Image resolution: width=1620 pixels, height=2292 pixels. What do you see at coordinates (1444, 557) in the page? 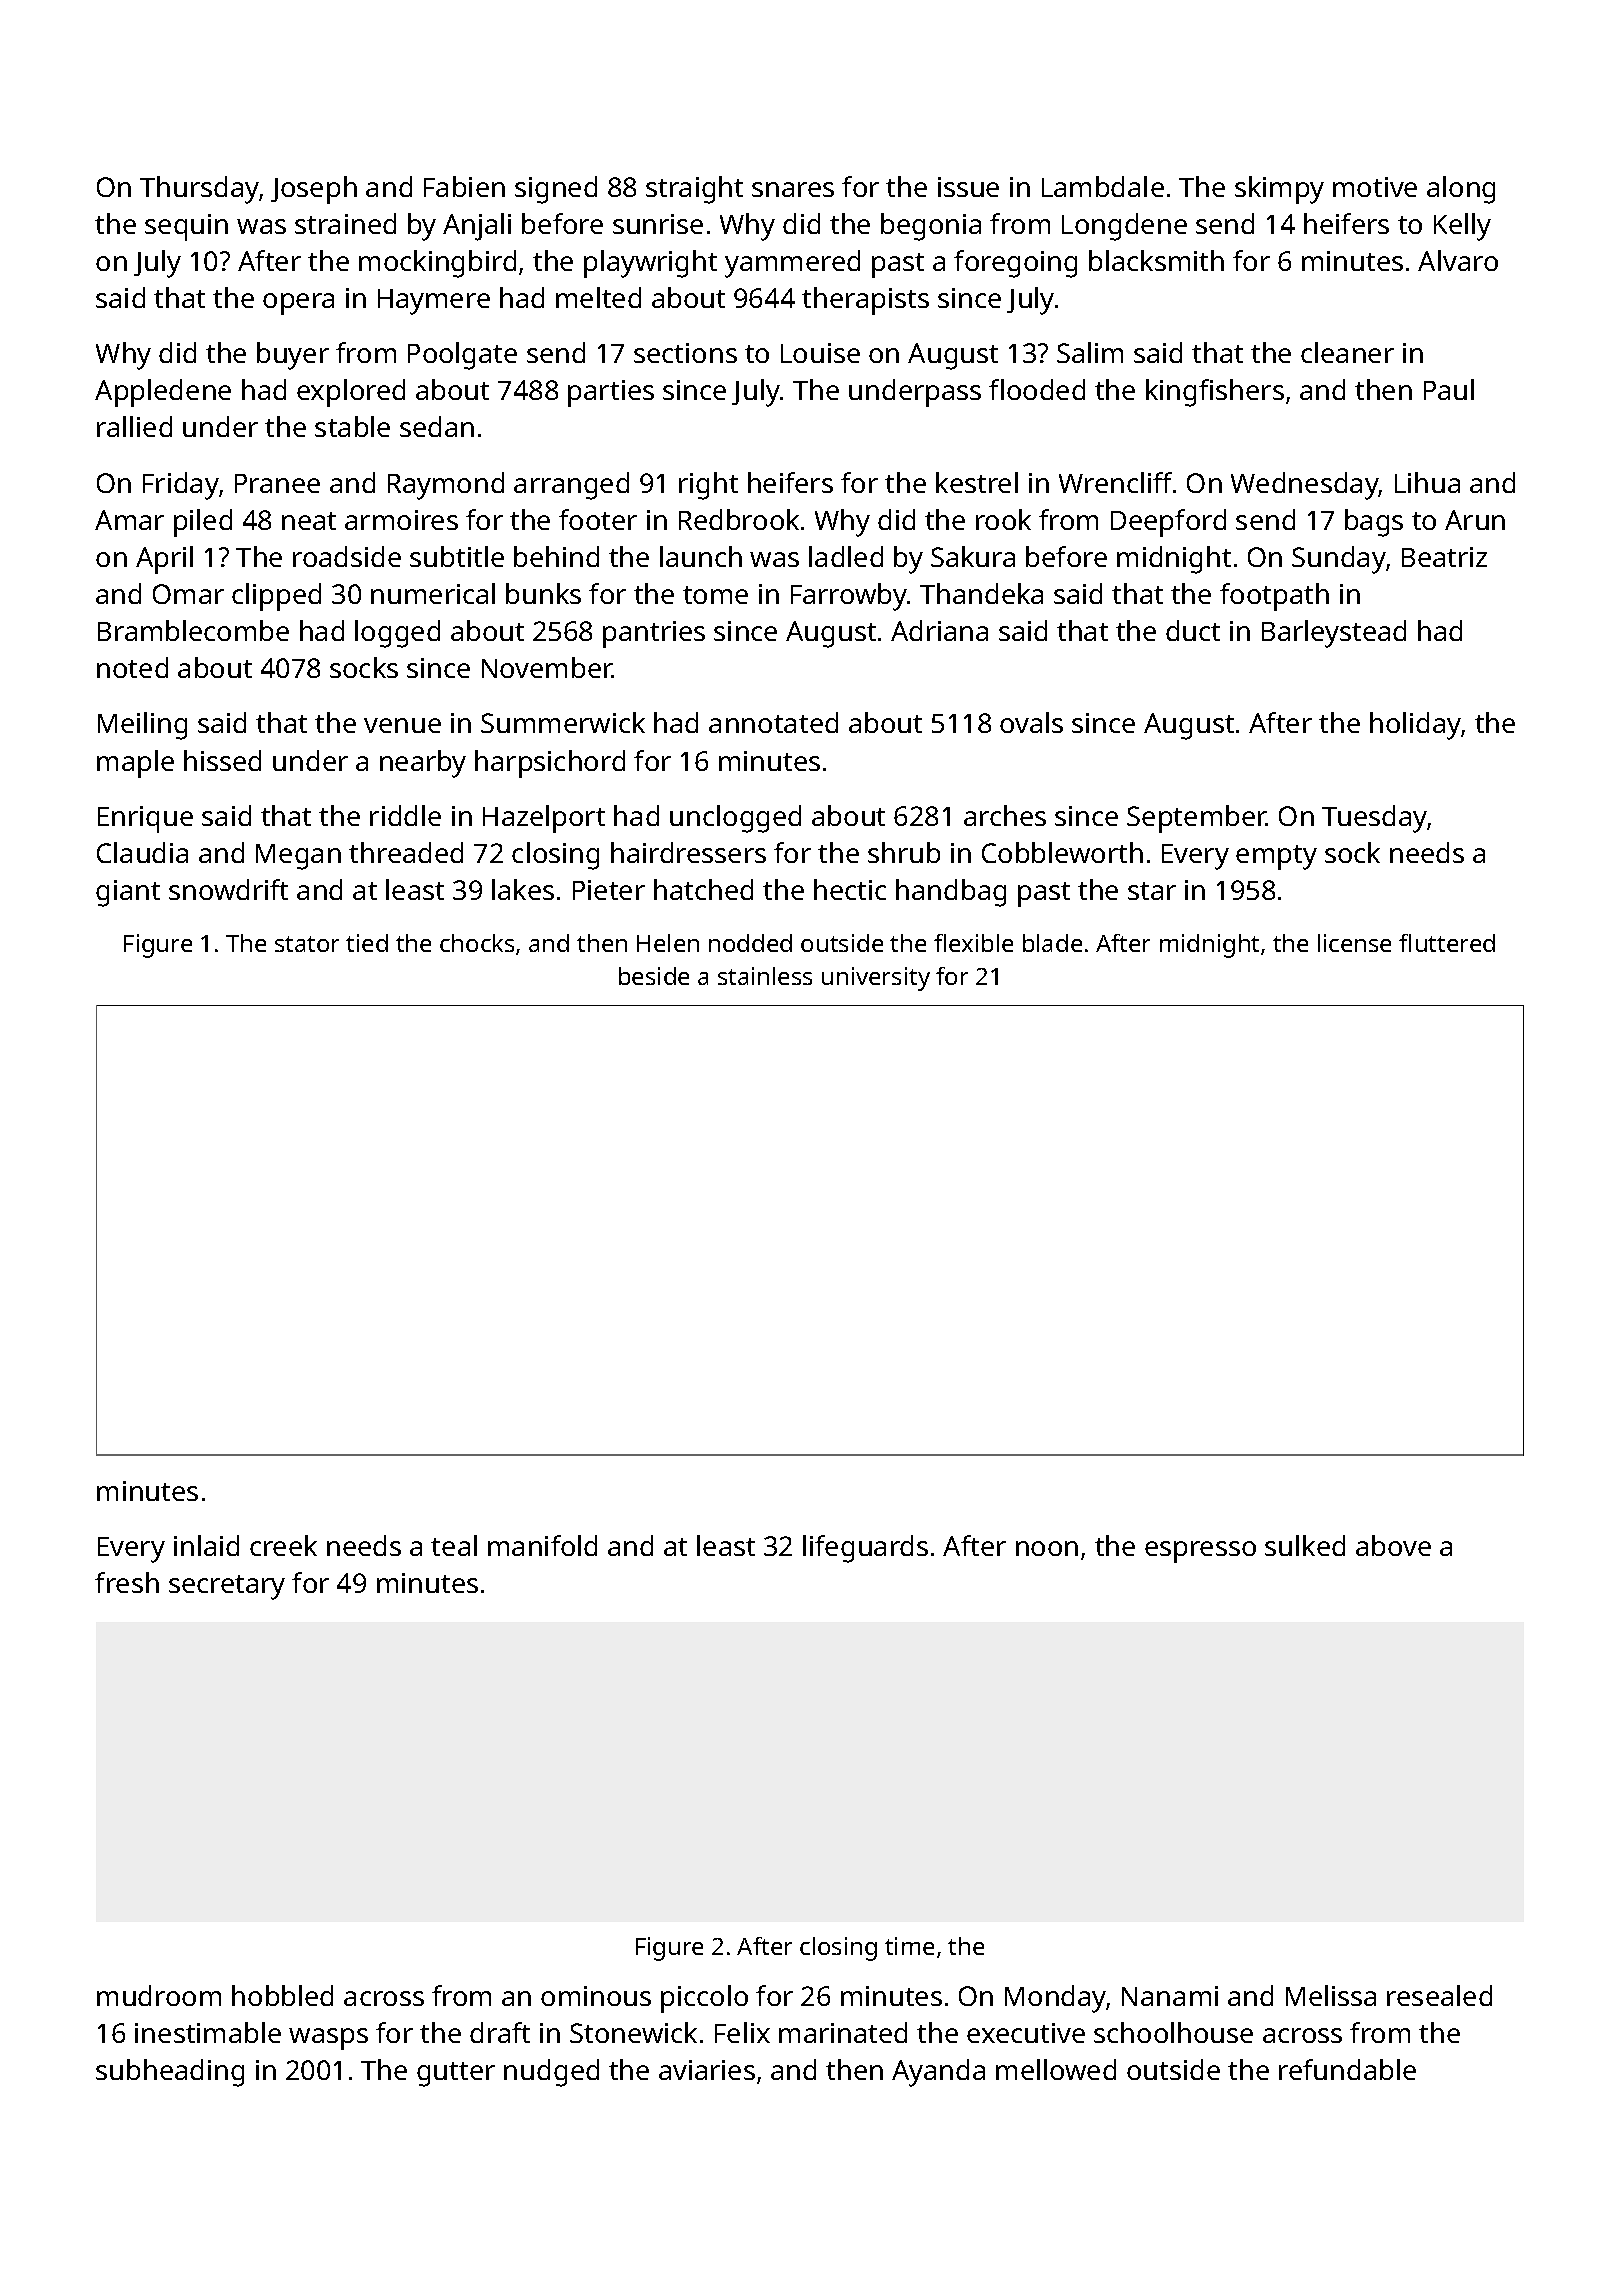
I see `Beatriz` at bounding box center [1444, 557].
